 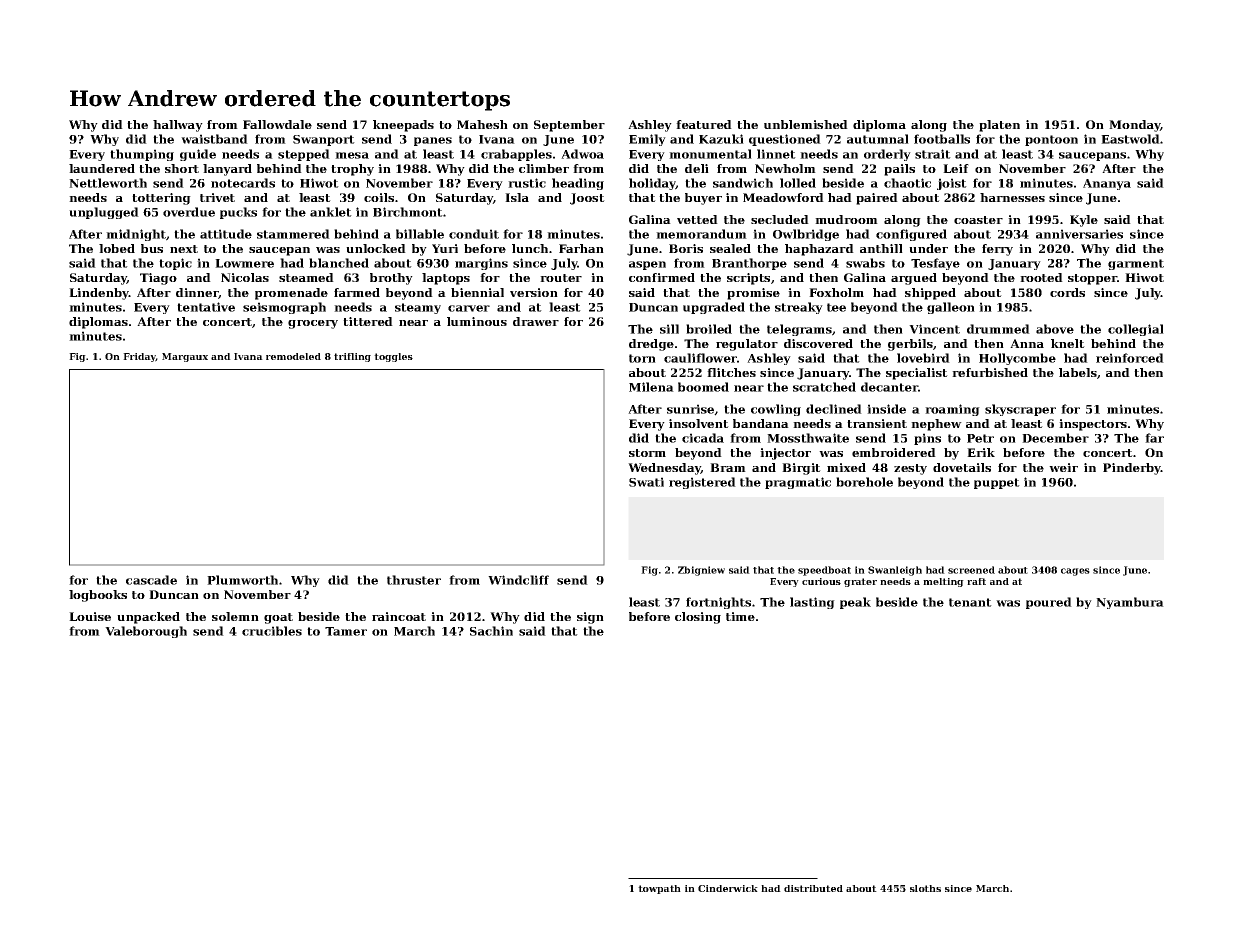 I want to click on autumnal, so click(x=878, y=139).
